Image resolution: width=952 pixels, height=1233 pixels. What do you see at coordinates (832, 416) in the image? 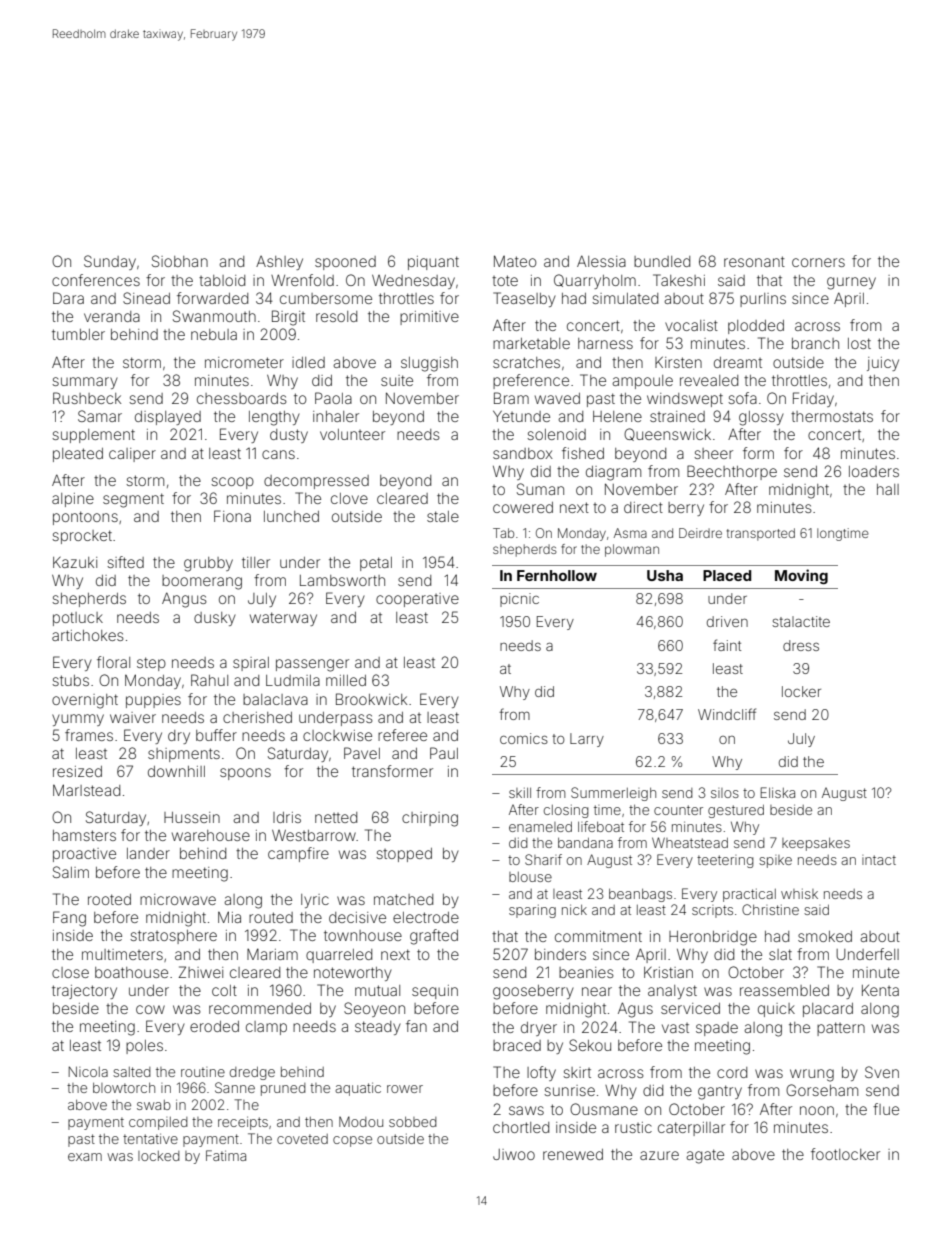
I see `thermostats` at bounding box center [832, 416].
